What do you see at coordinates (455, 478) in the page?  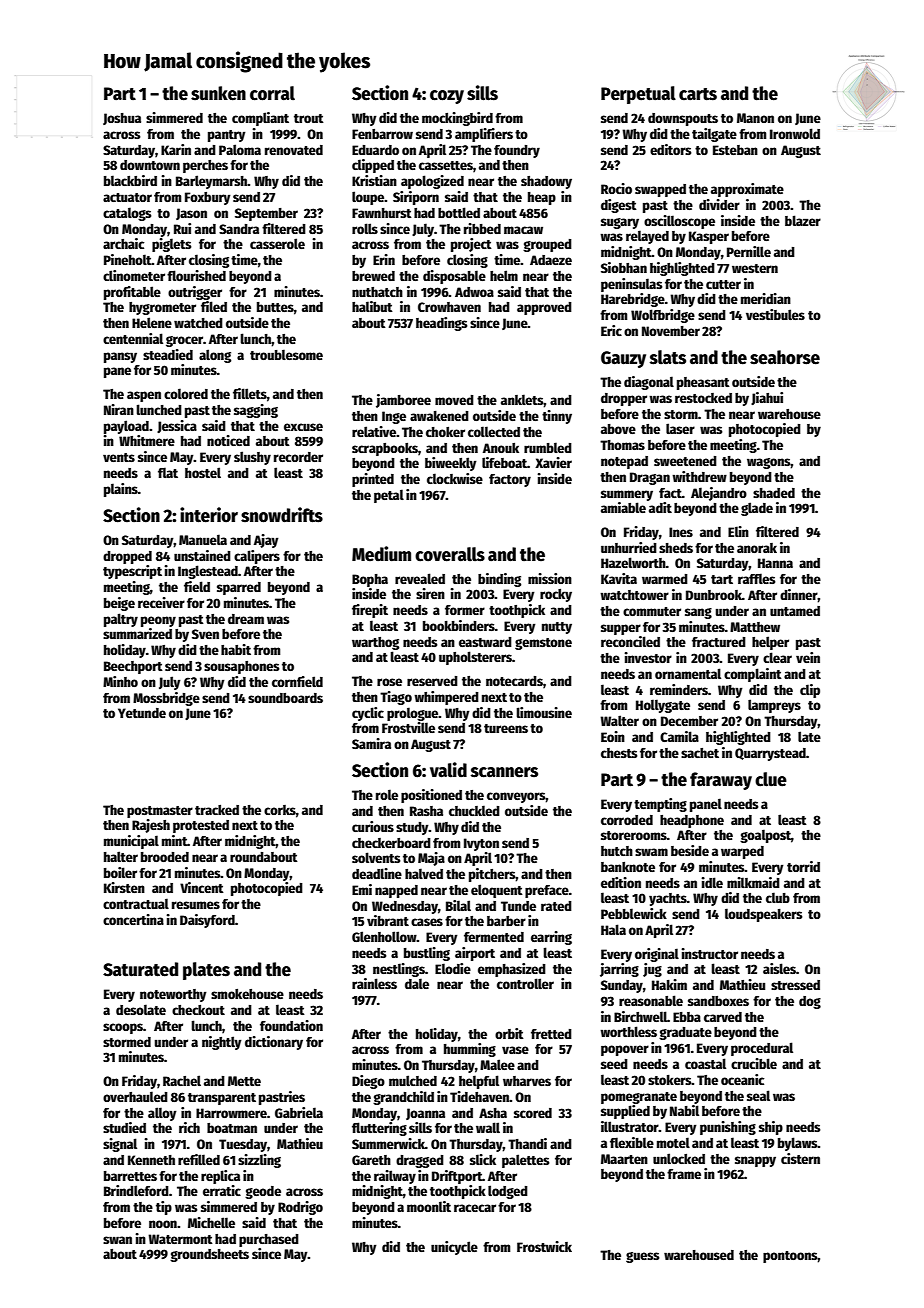 I see `clockwise` at bounding box center [455, 478].
